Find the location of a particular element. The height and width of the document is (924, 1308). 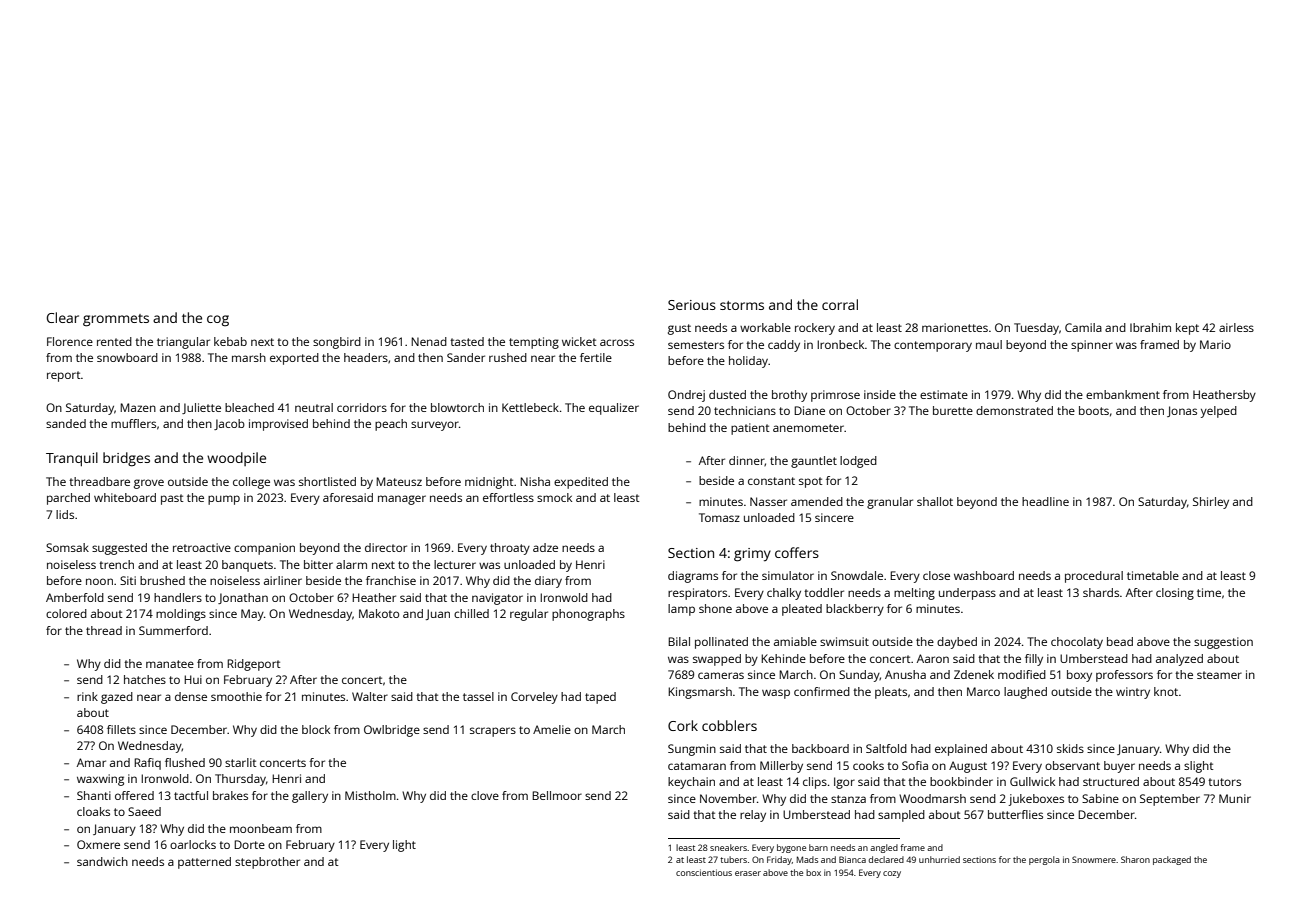

regular is located at coordinates (529, 615).
